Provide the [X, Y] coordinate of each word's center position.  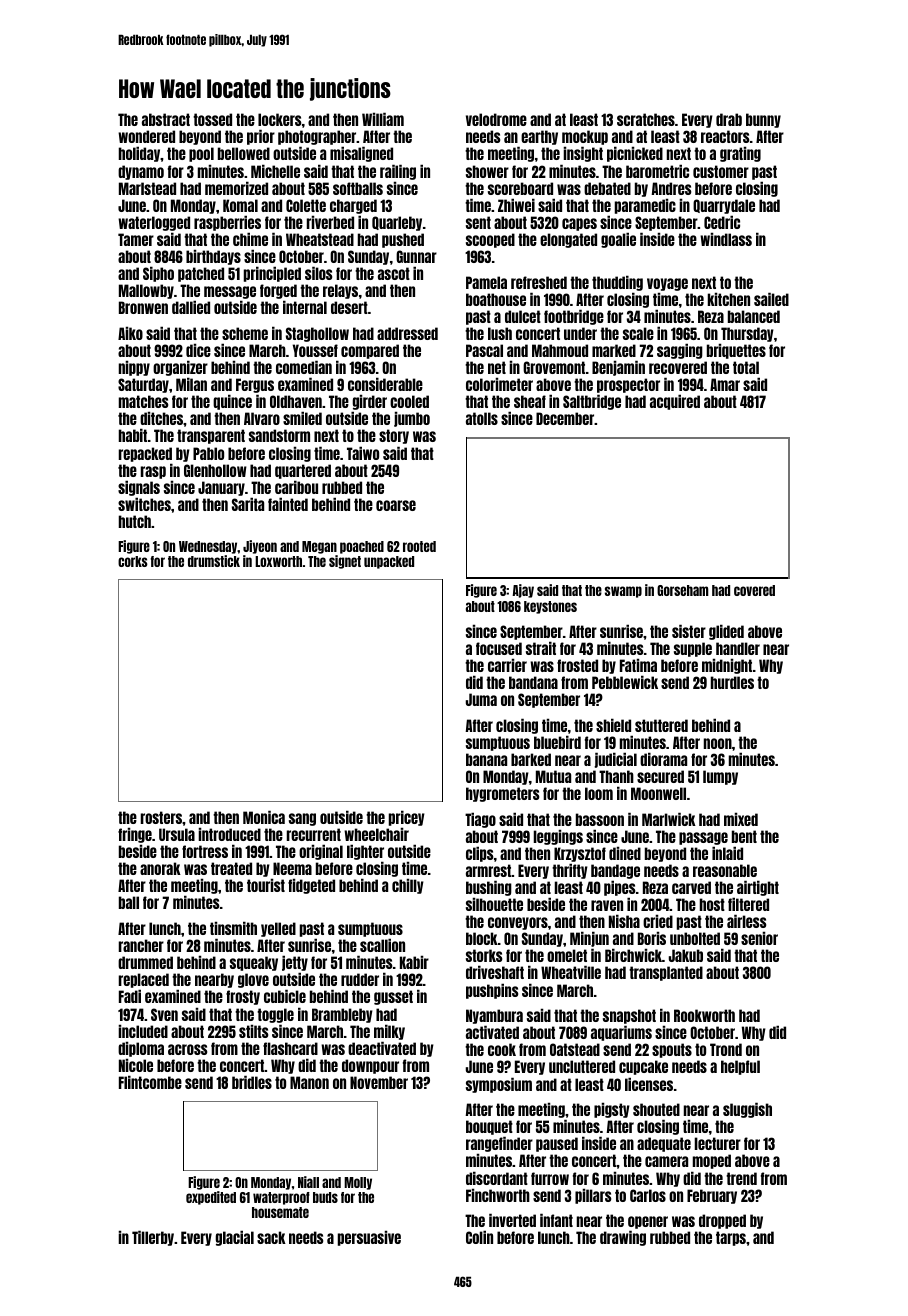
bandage [615, 871]
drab [729, 119]
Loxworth [278, 561]
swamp [623, 592]
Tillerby [153, 1238]
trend [741, 1178]
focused [499, 648]
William [383, 119]
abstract [166, 119]
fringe [135, 835]
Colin [479, 1237]
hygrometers [502, 794]
